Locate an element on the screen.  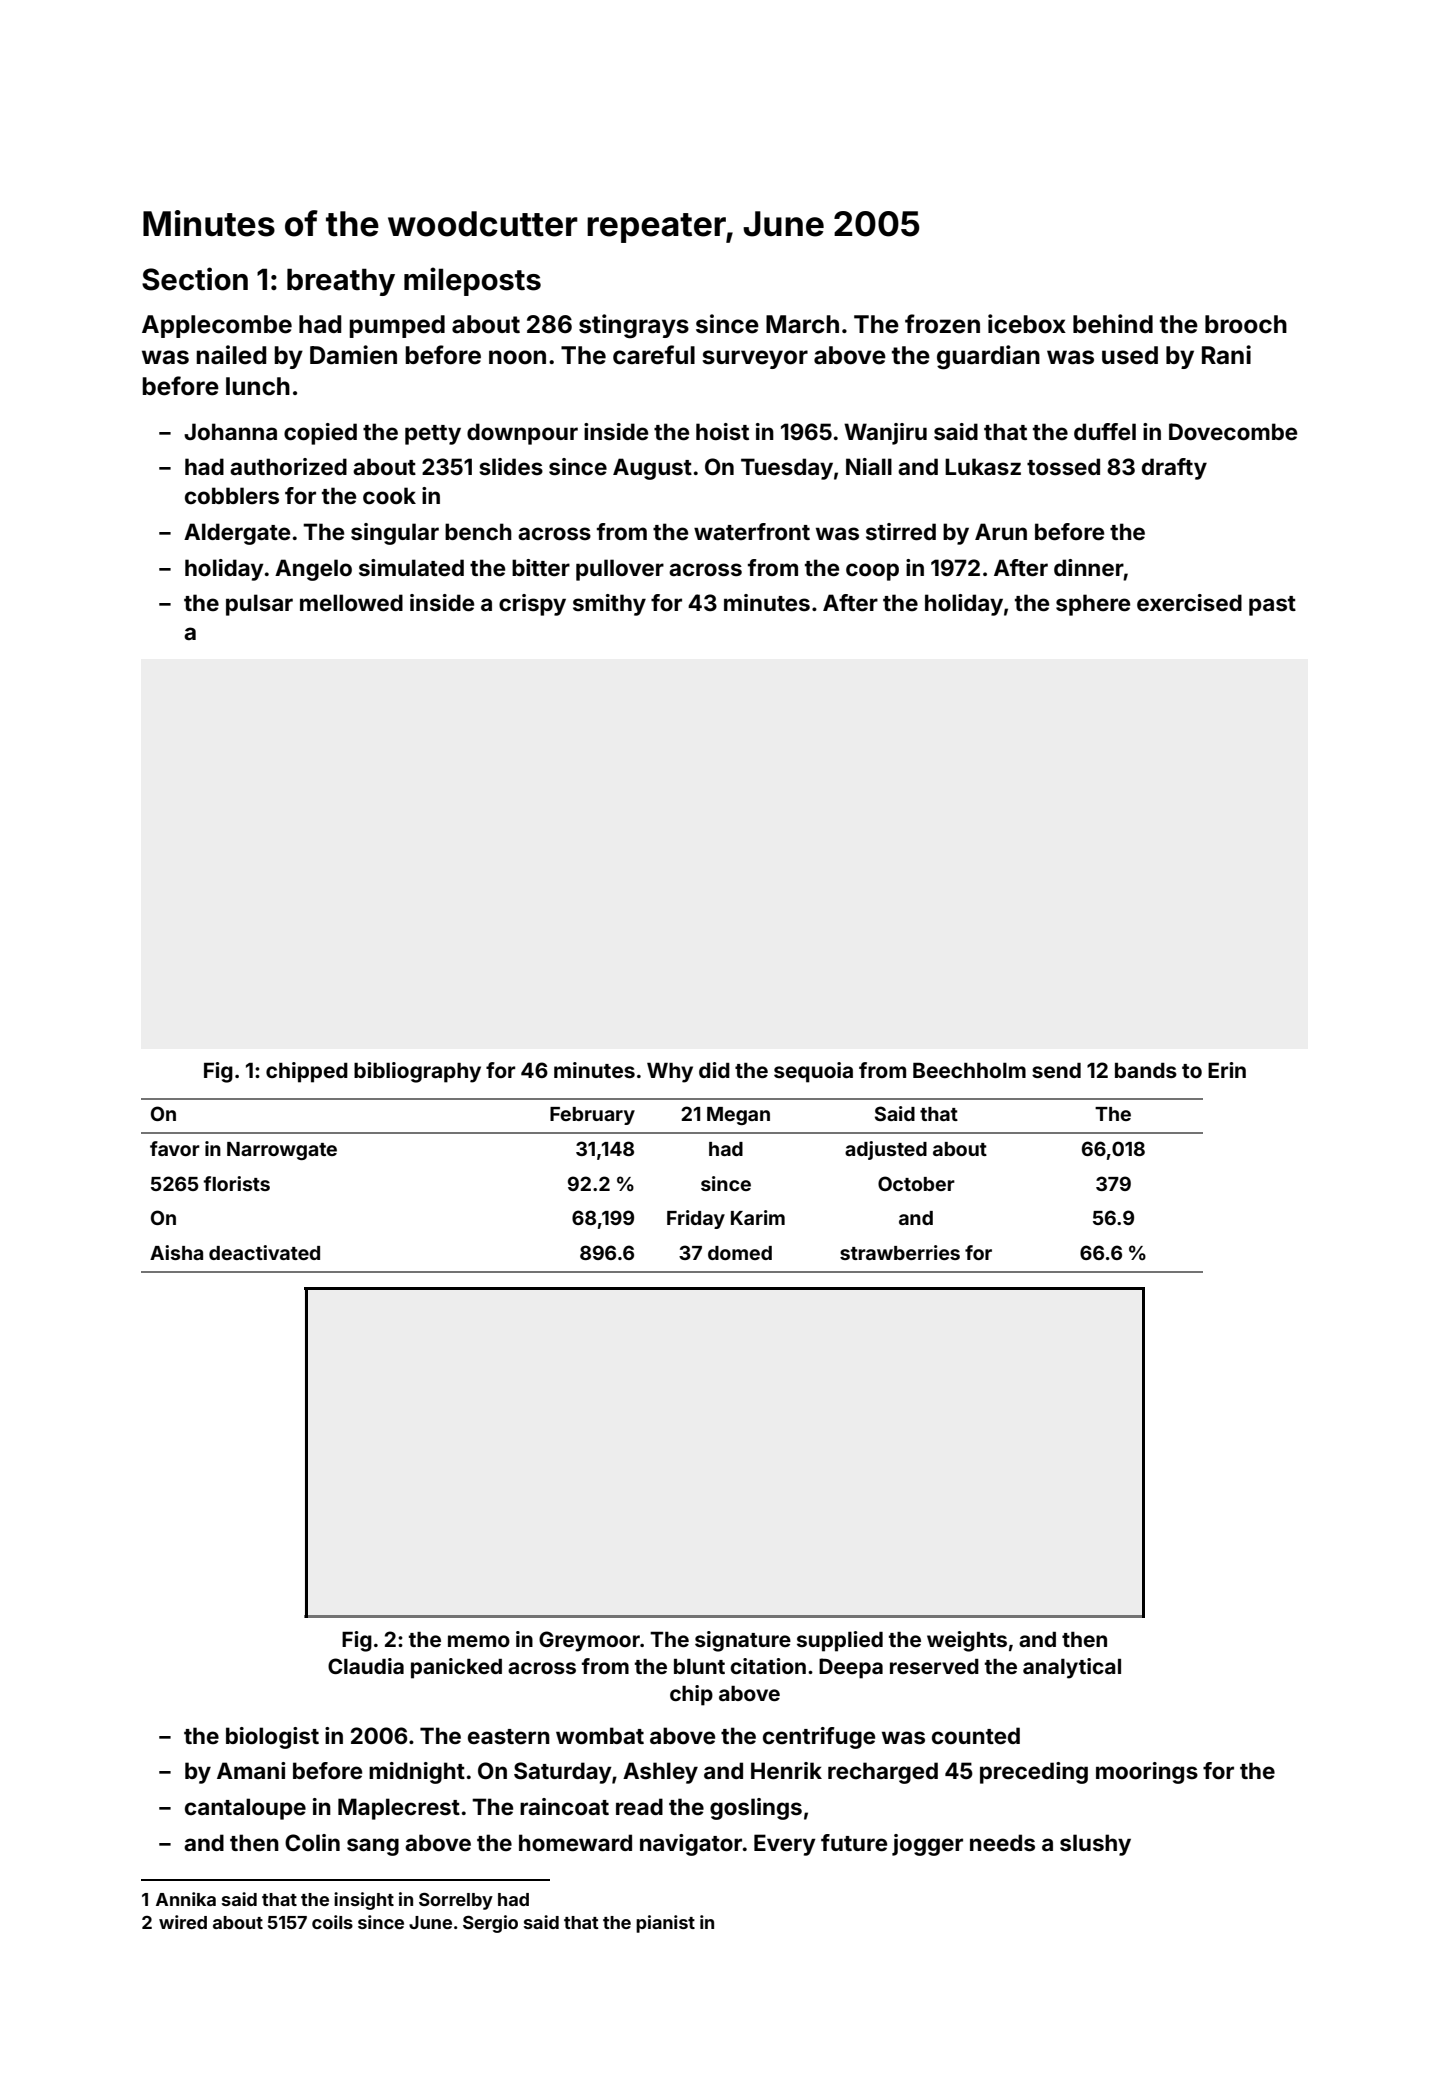
slushy is located at coordinates (1095, 1845).
